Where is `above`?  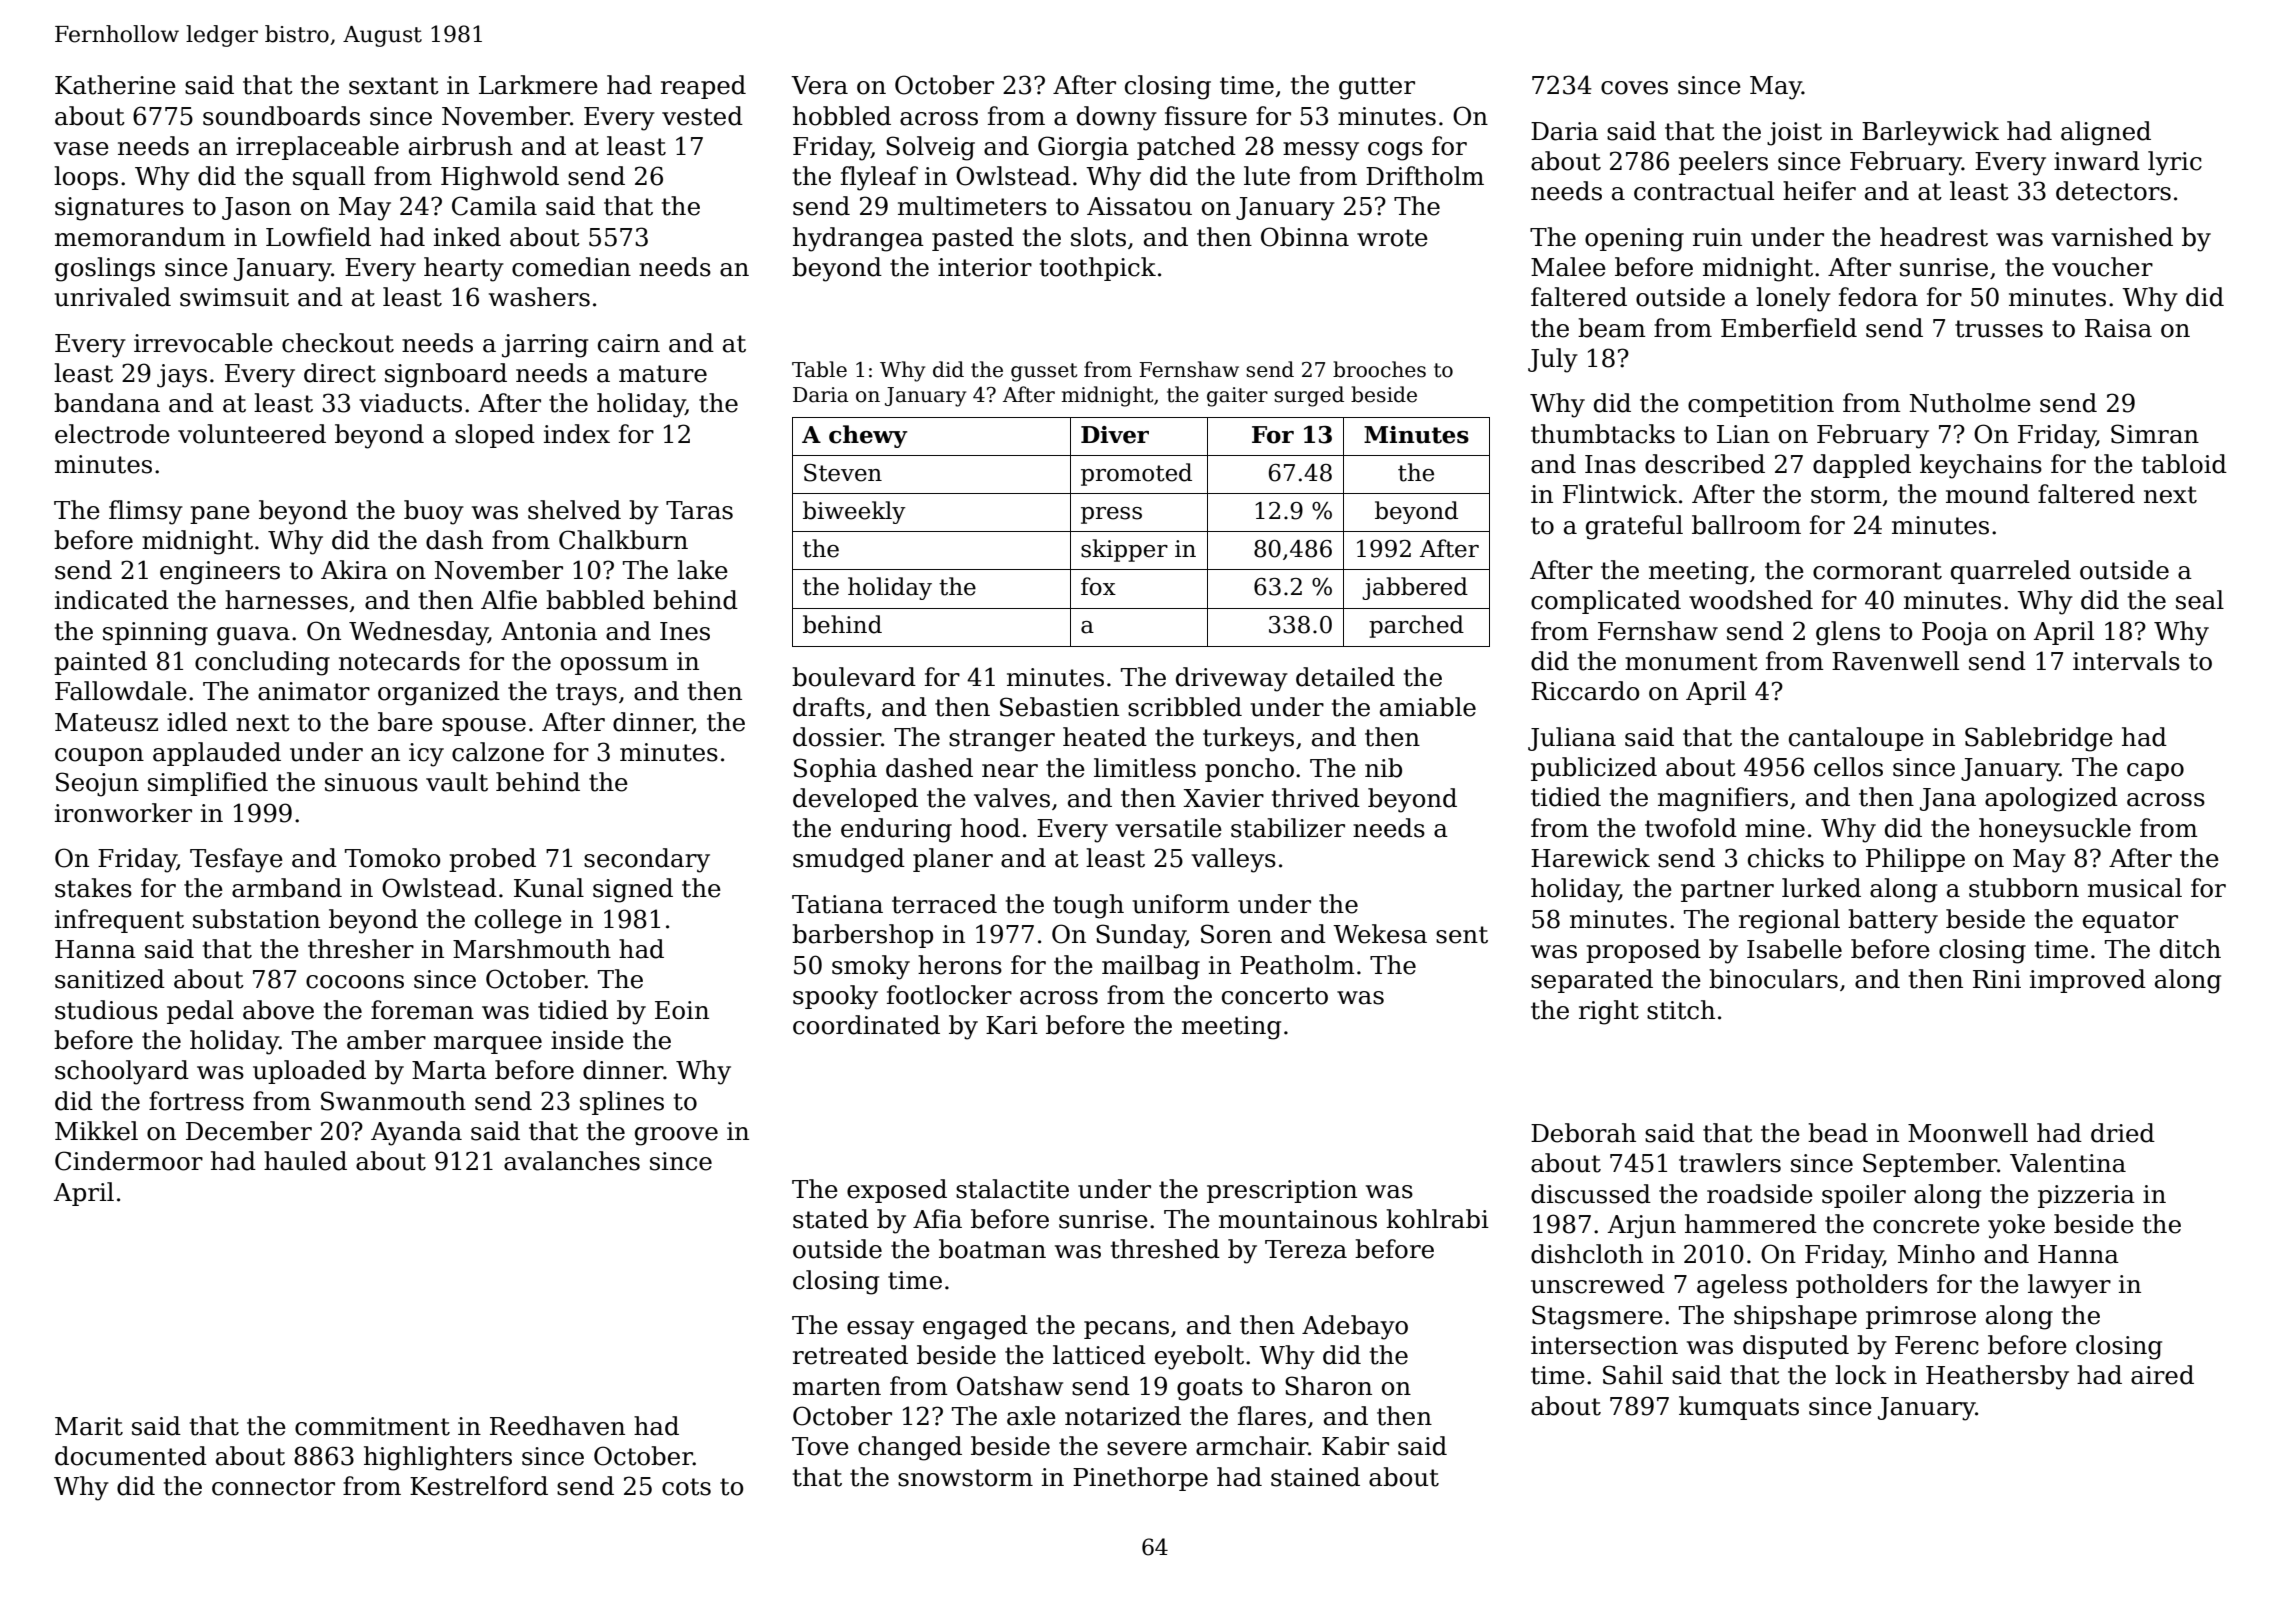 above is located at coordinates (278, 1010).
